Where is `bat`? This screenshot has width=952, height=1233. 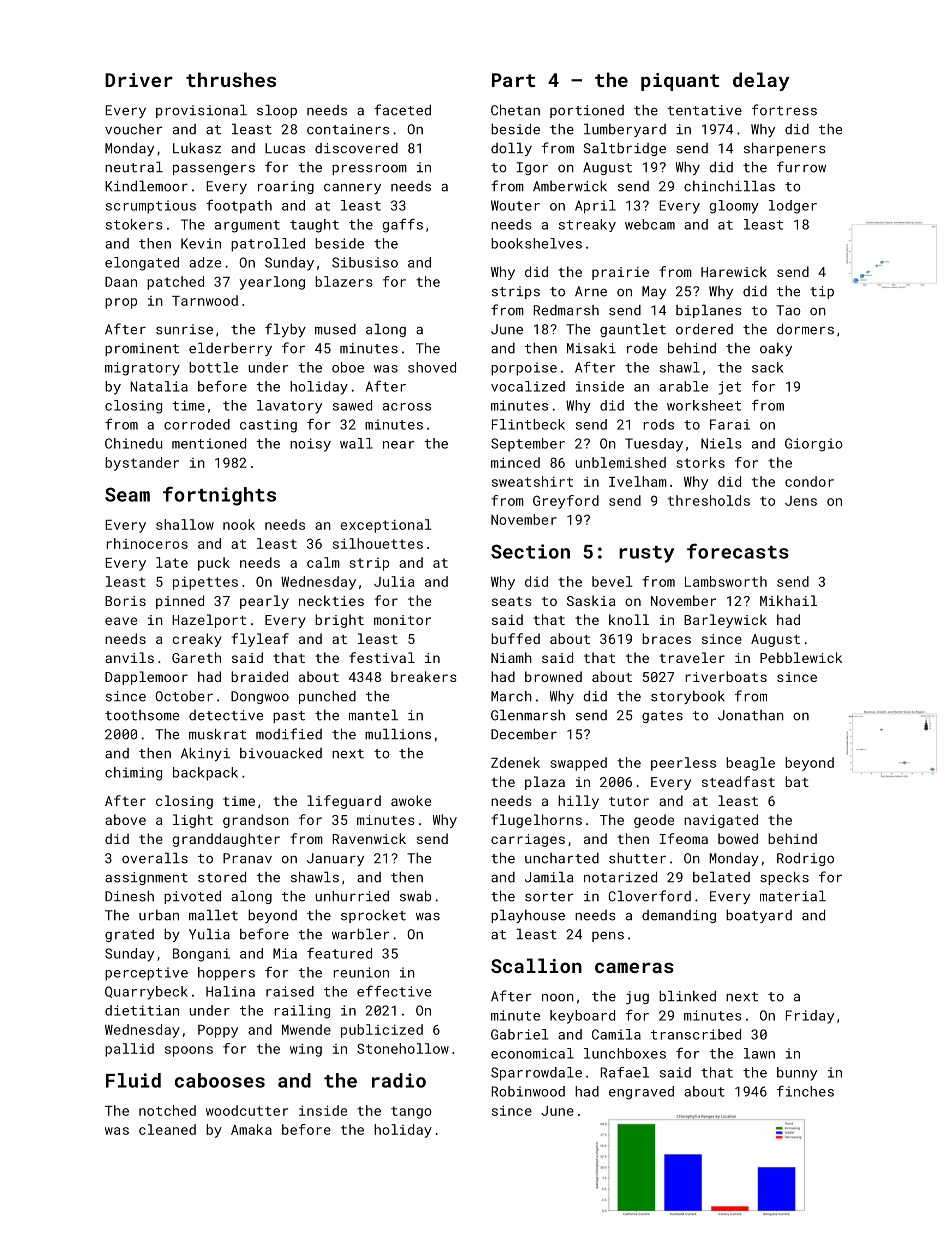
bat is located at coordinates (797, 781).
